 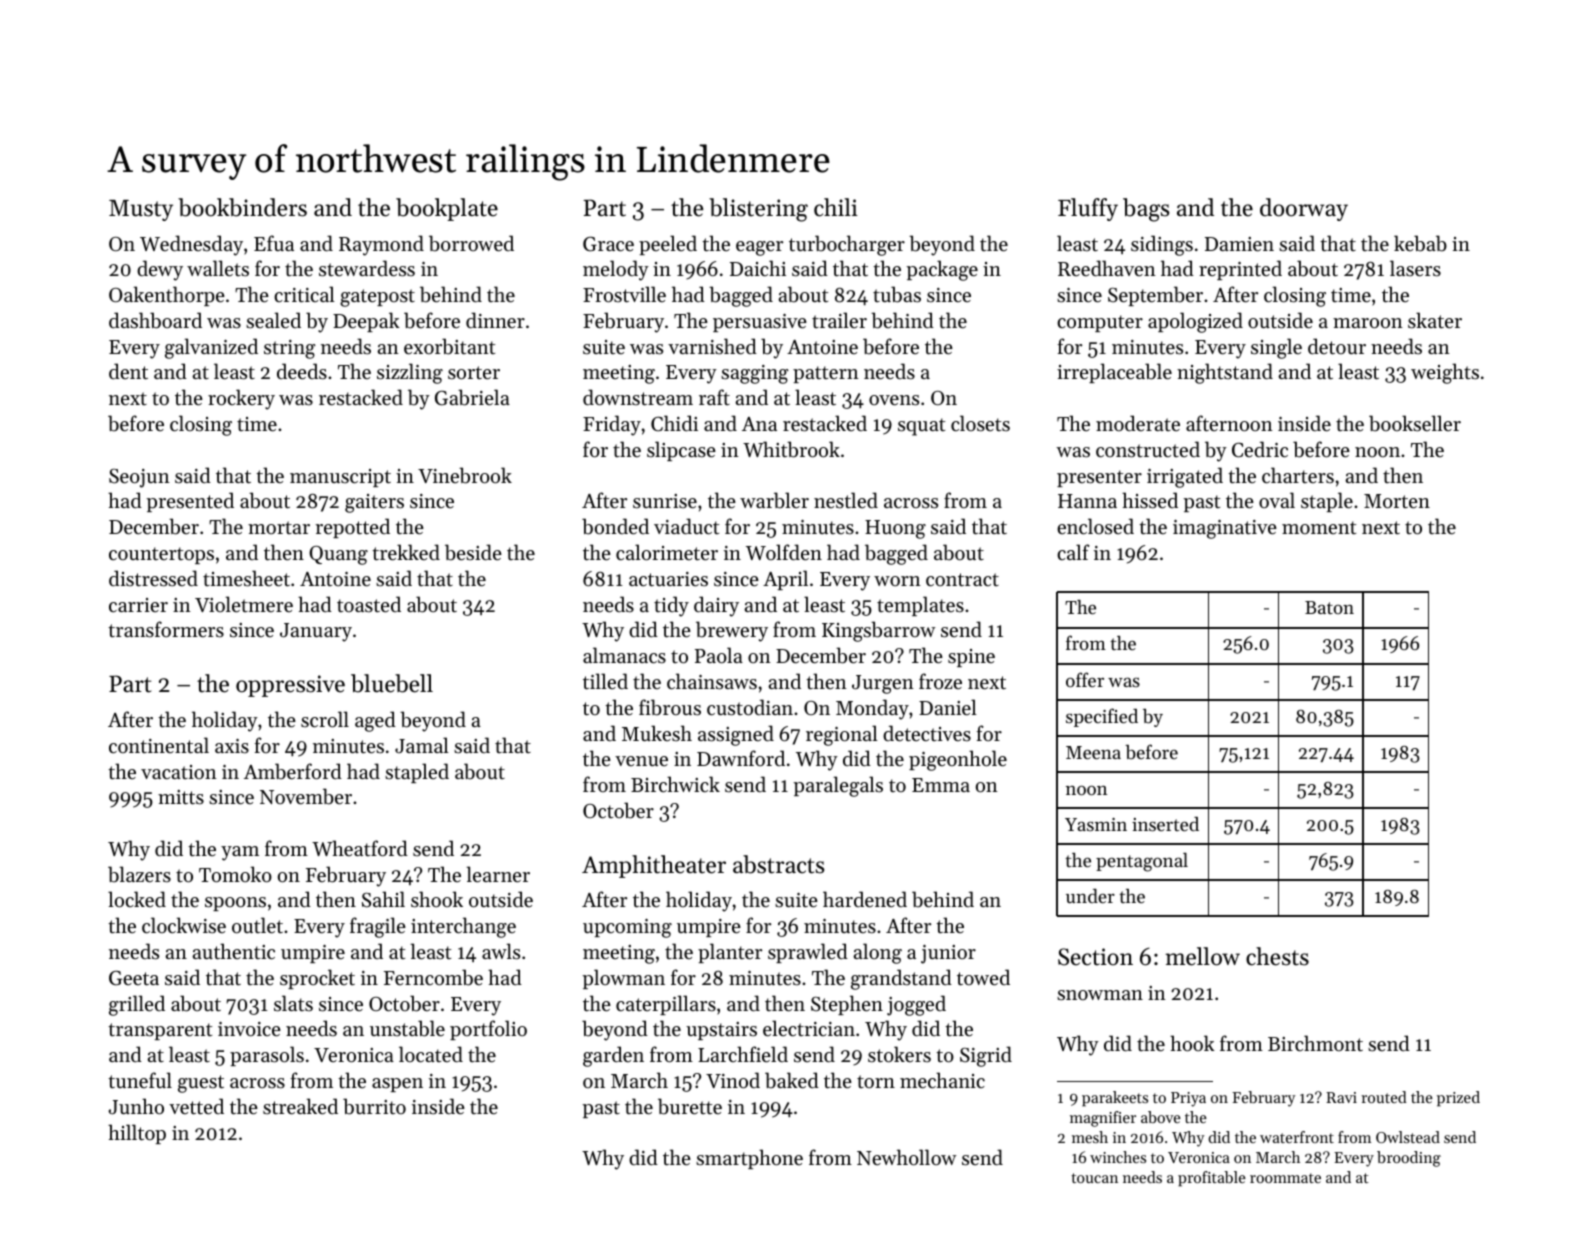 I want to click on skater, so click(x=1435, y=320).
